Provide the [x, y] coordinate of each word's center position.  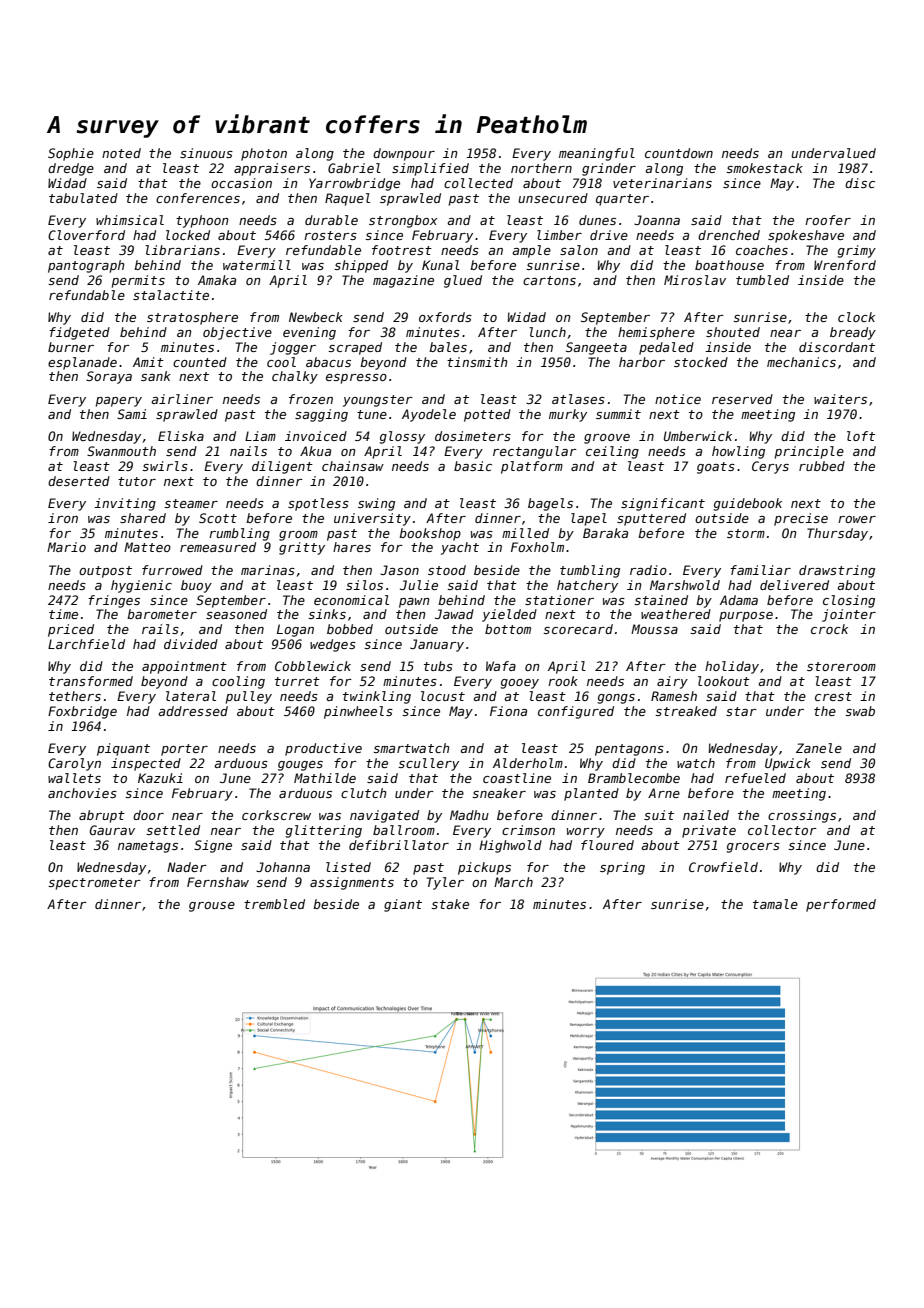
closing [849, 601]
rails [160, 629]
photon [264, 154]
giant [403, 905]
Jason [399, 570]
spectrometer [94, 884]
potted [487, 415]
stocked [701, 362]
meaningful [597, 154]
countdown [679, 153]
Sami [132, 414]
